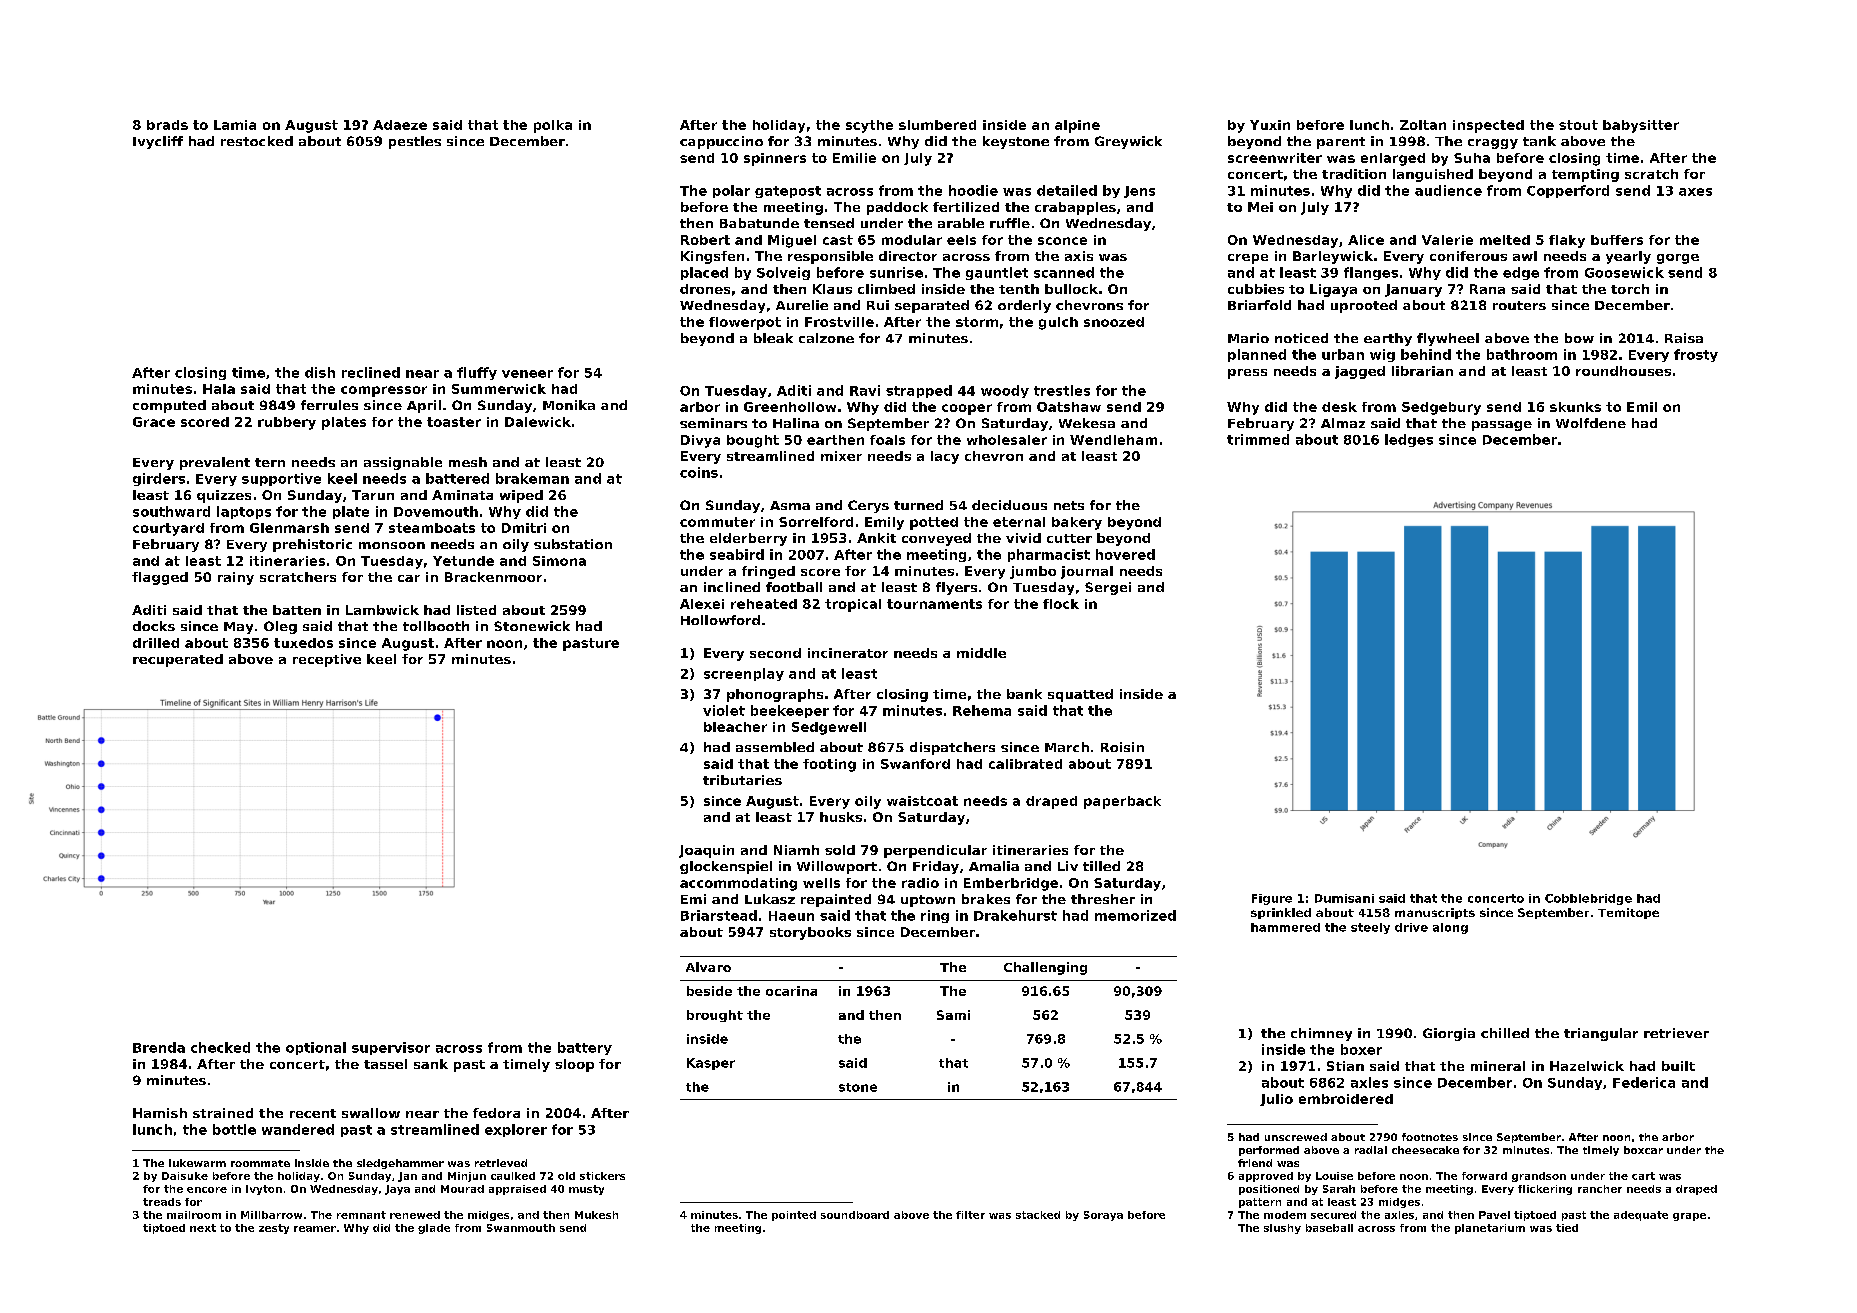 Image resolution: width=1857 pixels, height=1313 pixels. I want to click on hovered, so click(1125, 554).
